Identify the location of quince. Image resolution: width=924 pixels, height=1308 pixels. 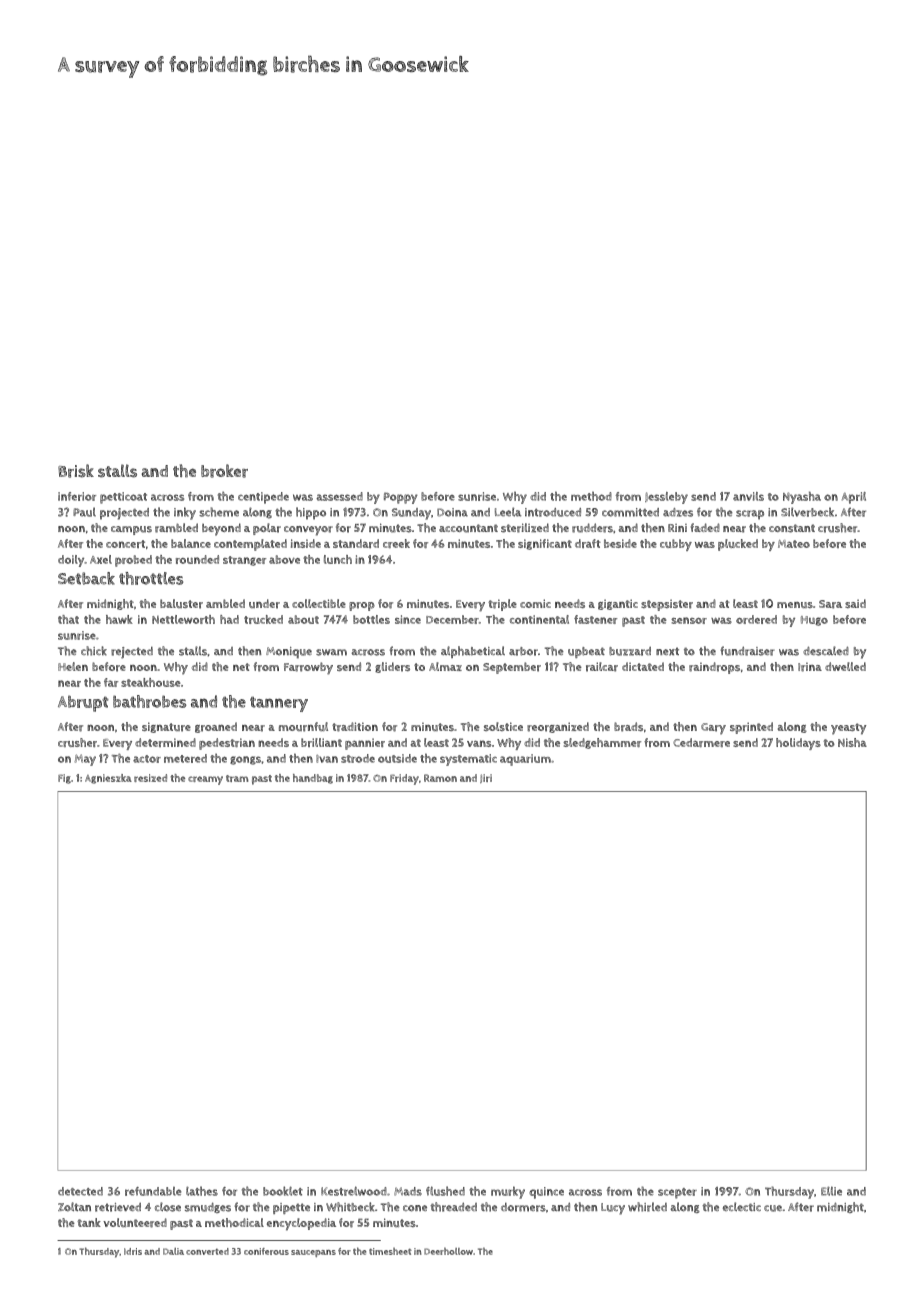
(546, 1193).
